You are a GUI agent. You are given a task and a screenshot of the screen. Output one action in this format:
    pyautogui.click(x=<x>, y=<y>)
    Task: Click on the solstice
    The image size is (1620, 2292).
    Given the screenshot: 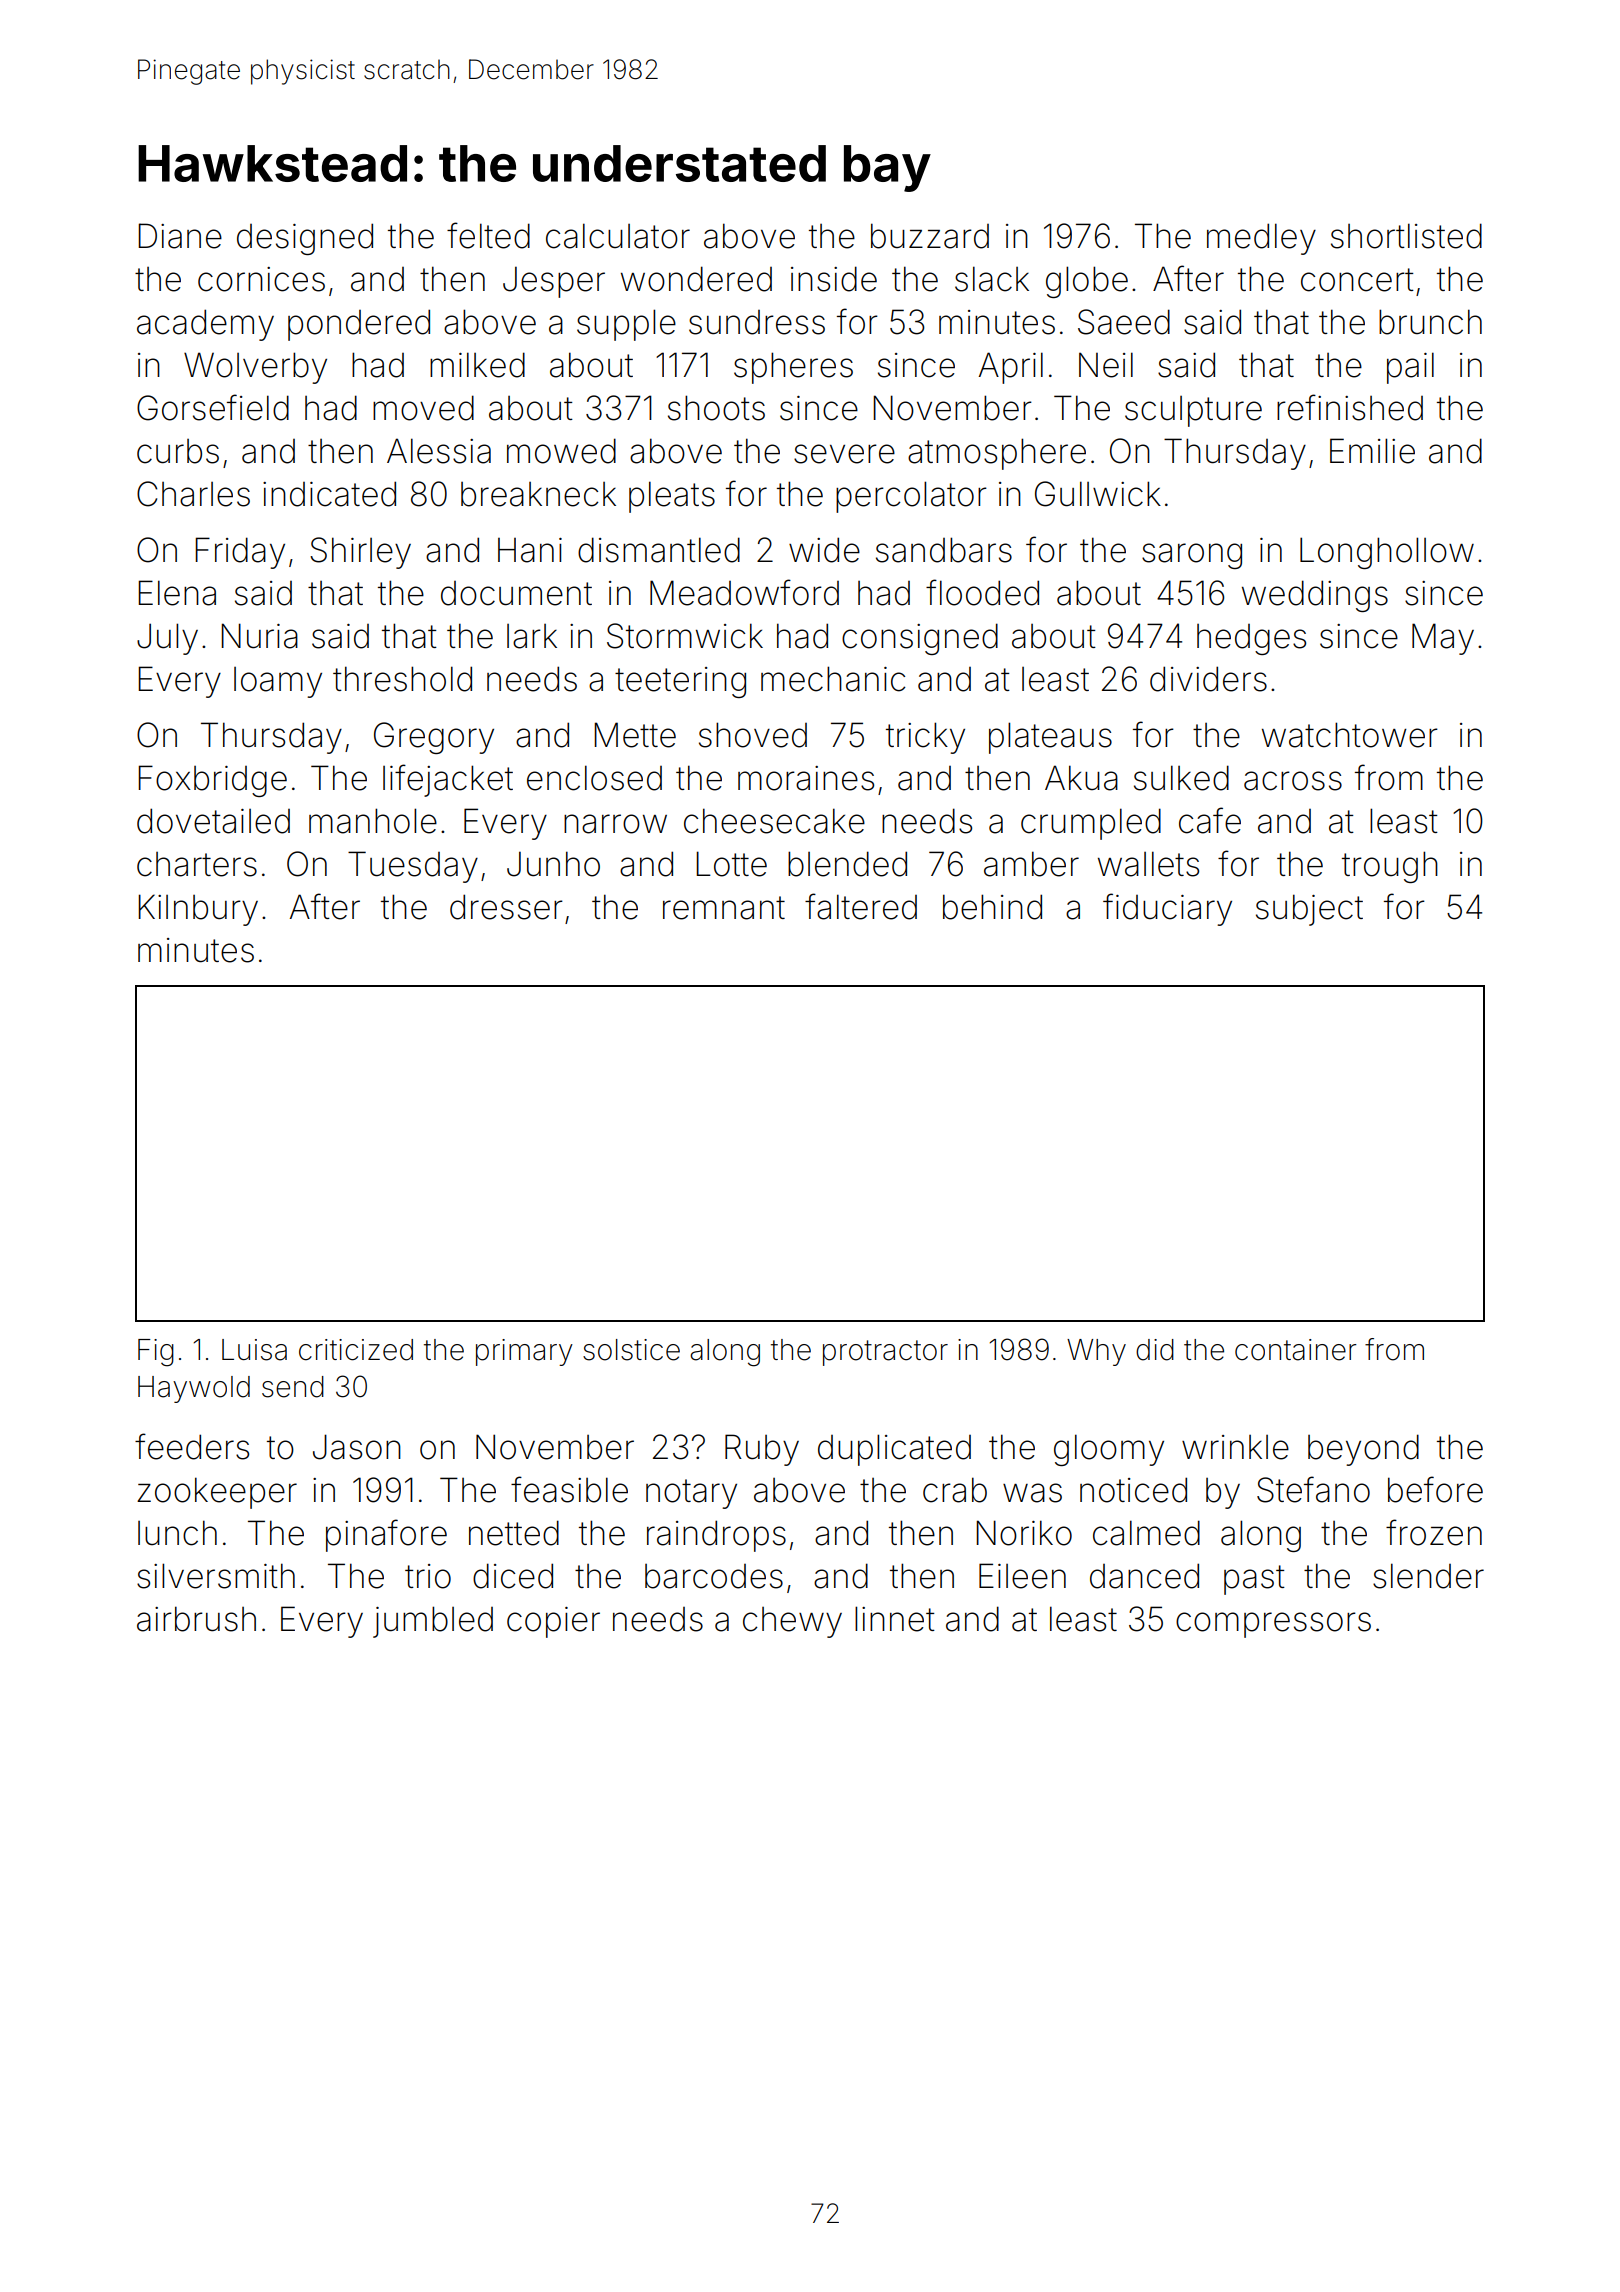 What is the action you would take?
    pyautogui.click(x=631, y=1350)
